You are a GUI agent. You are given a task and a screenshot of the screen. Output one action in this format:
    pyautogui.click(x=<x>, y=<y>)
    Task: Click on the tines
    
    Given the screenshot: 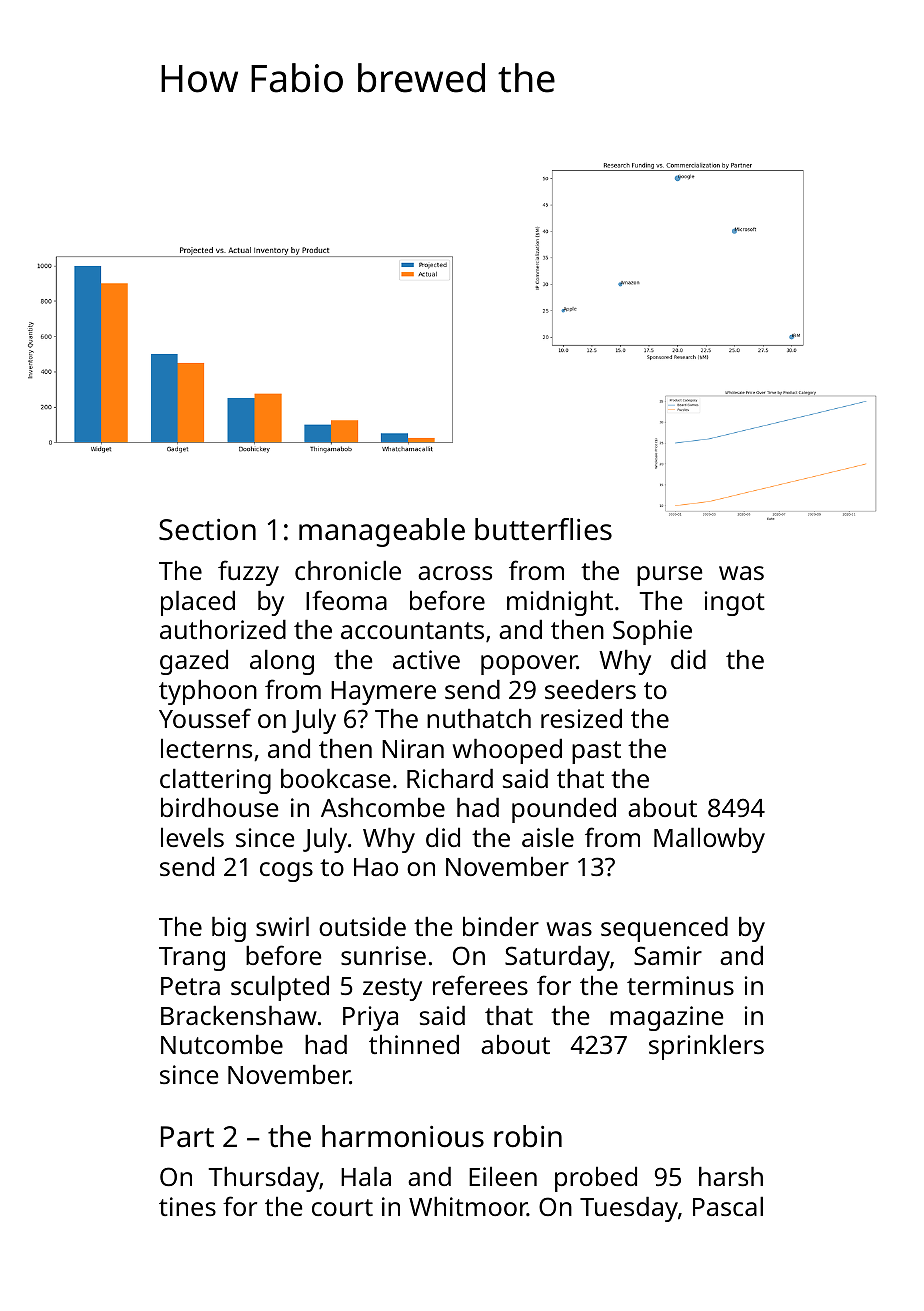 What is the action you would take?
    pyautogui.click(x=187, y=1206)
